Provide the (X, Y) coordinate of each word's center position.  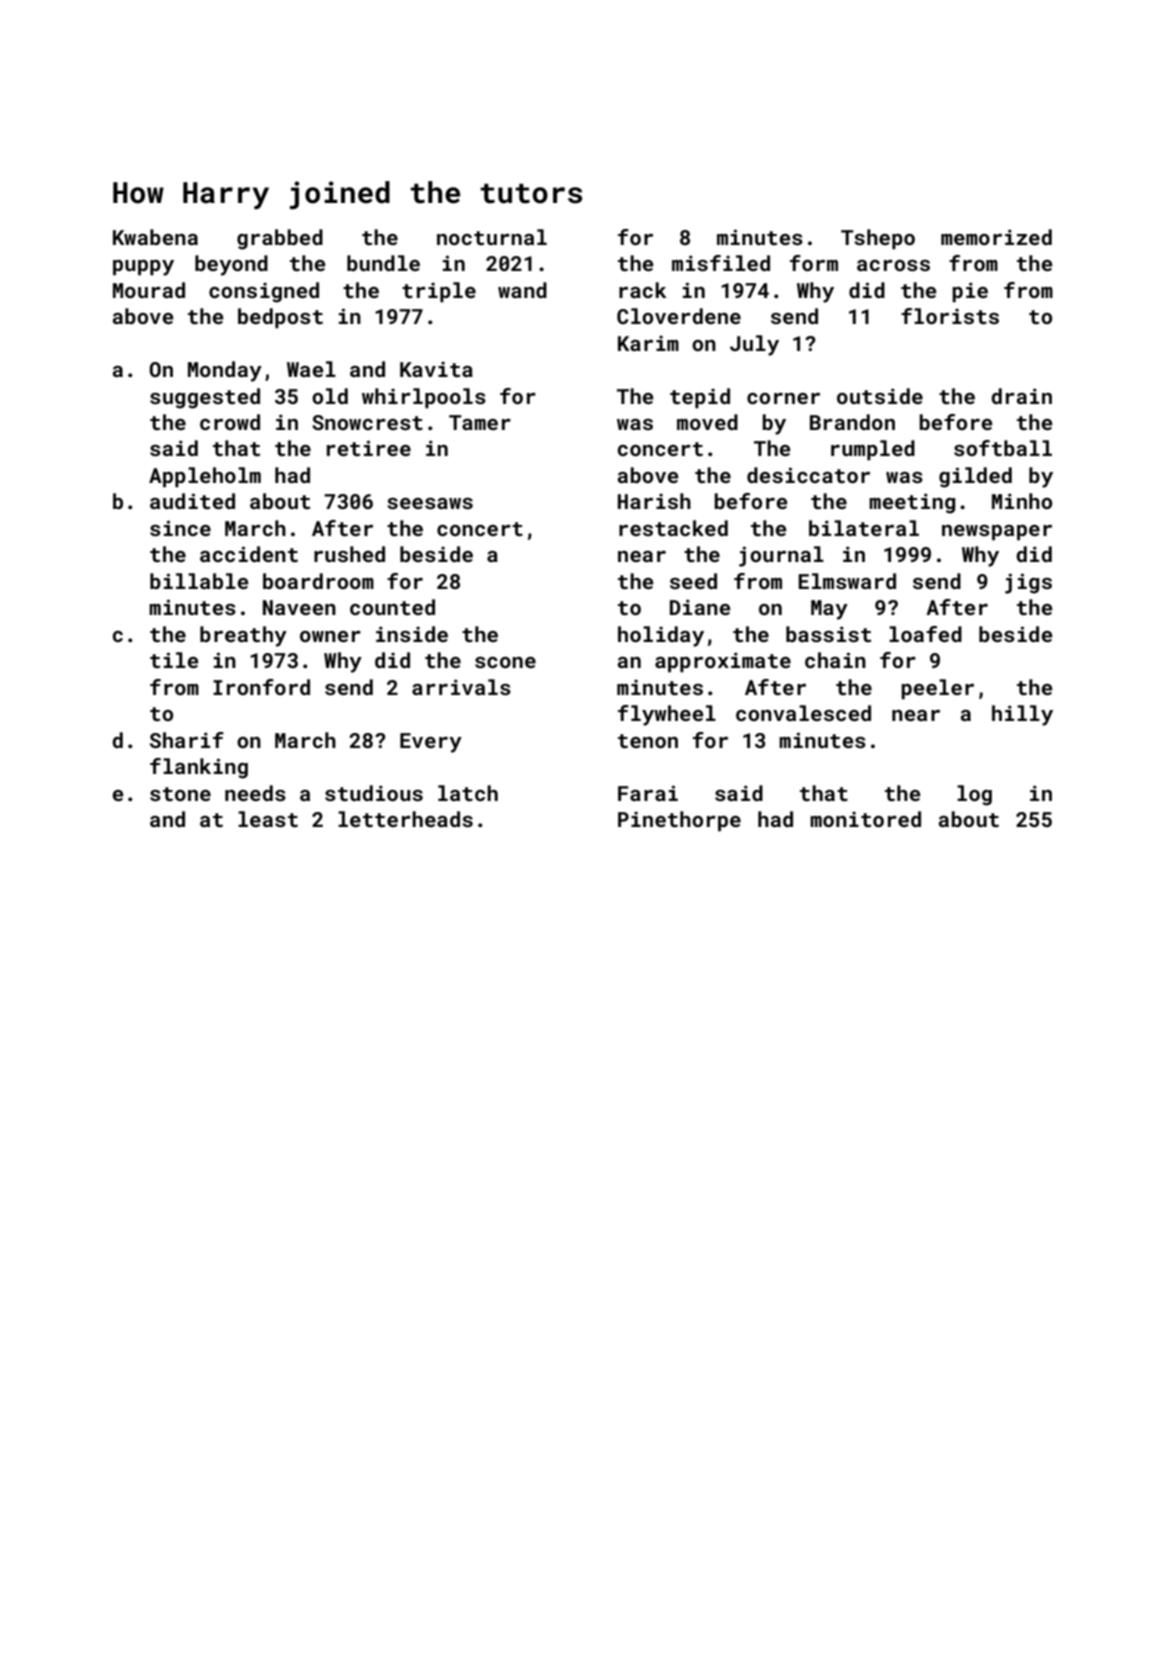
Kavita (436, 369)
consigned (264, 292)
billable (199, 581)
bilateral (864, 528)
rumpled (873, 450)
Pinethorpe (679, 821)
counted (392, 607)
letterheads (405, 819)
